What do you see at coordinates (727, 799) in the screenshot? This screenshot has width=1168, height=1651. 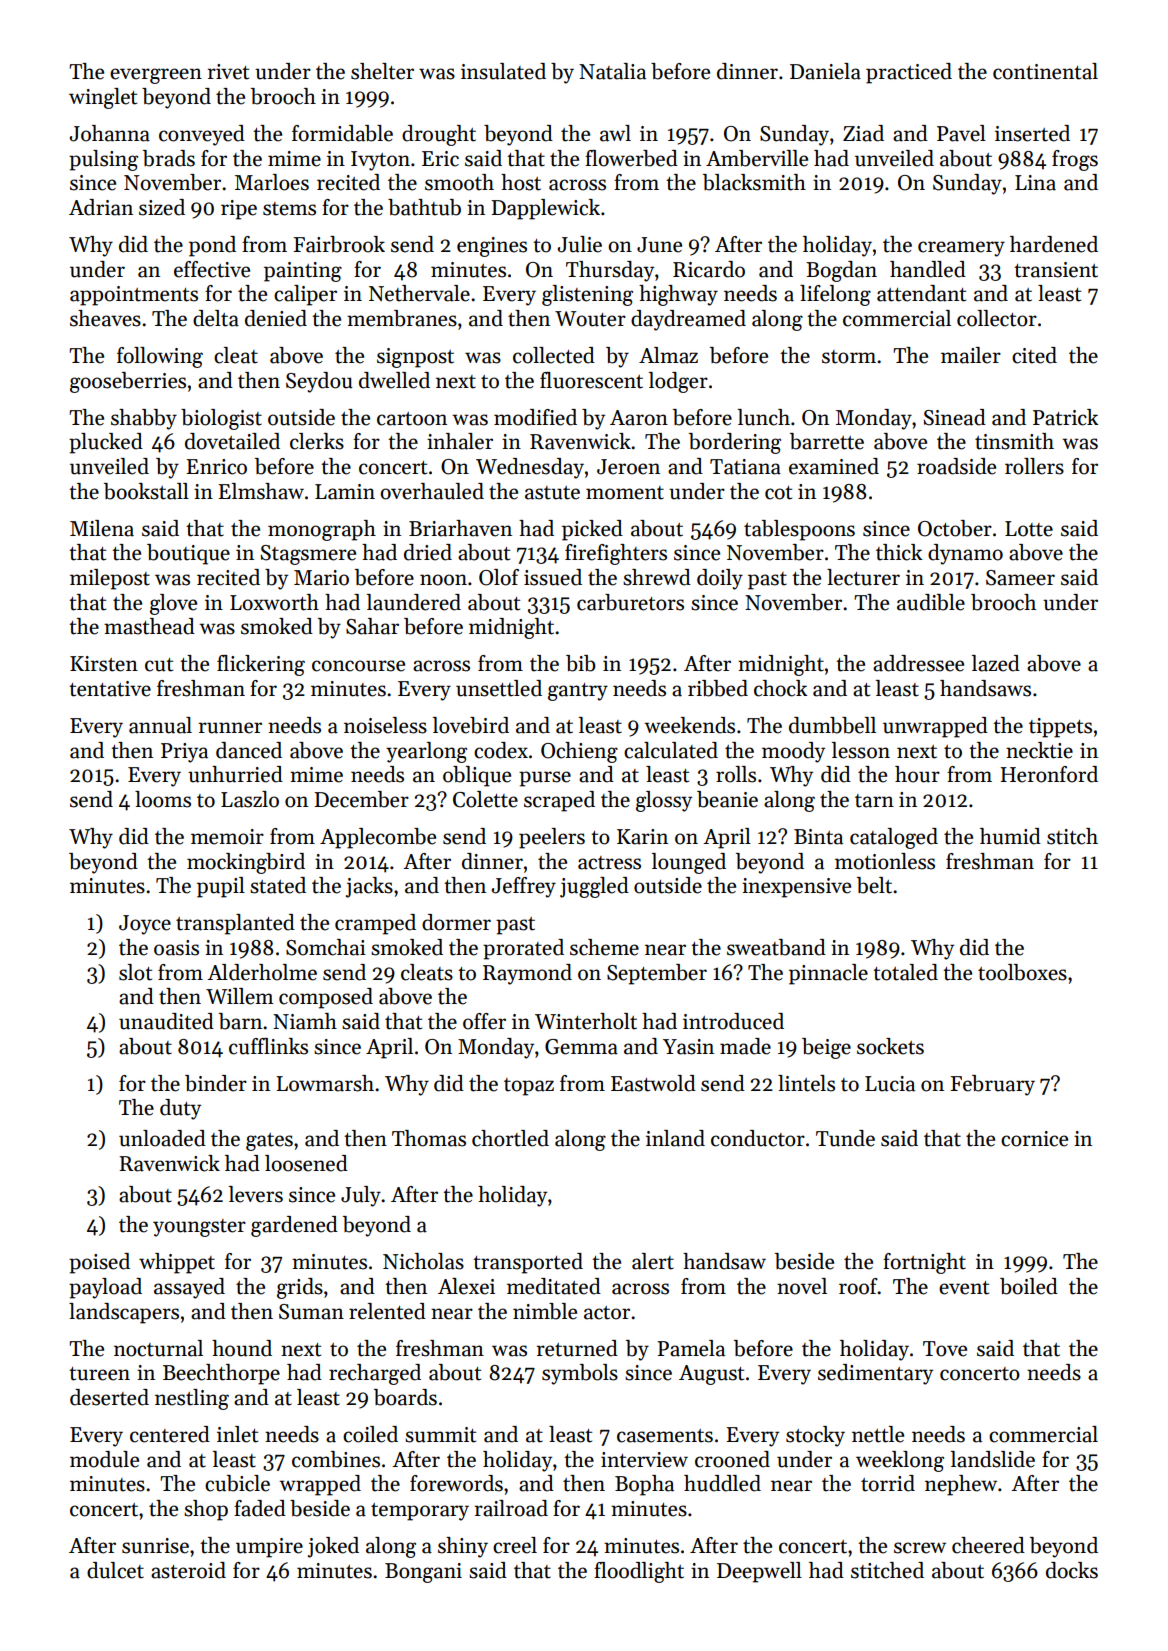 I see `beanie` at bounding box center [727, 799].
